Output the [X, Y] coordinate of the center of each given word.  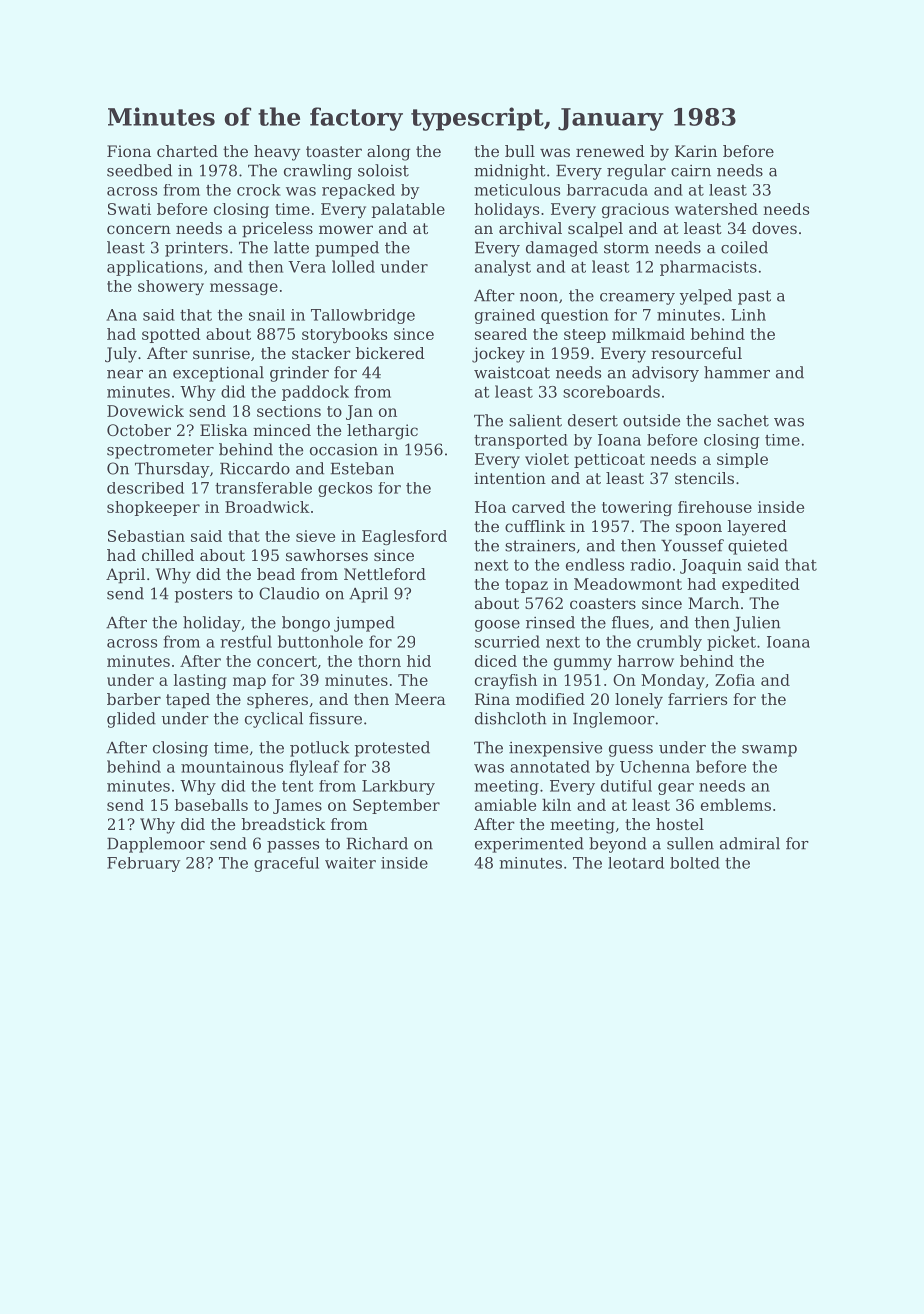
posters [203, 595]
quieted [758, 547]
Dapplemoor [156, 845]
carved [538, 507]
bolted [695, 863]
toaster [334, 151]
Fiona [129, 151]
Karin [696, 151]
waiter [350, 863]
